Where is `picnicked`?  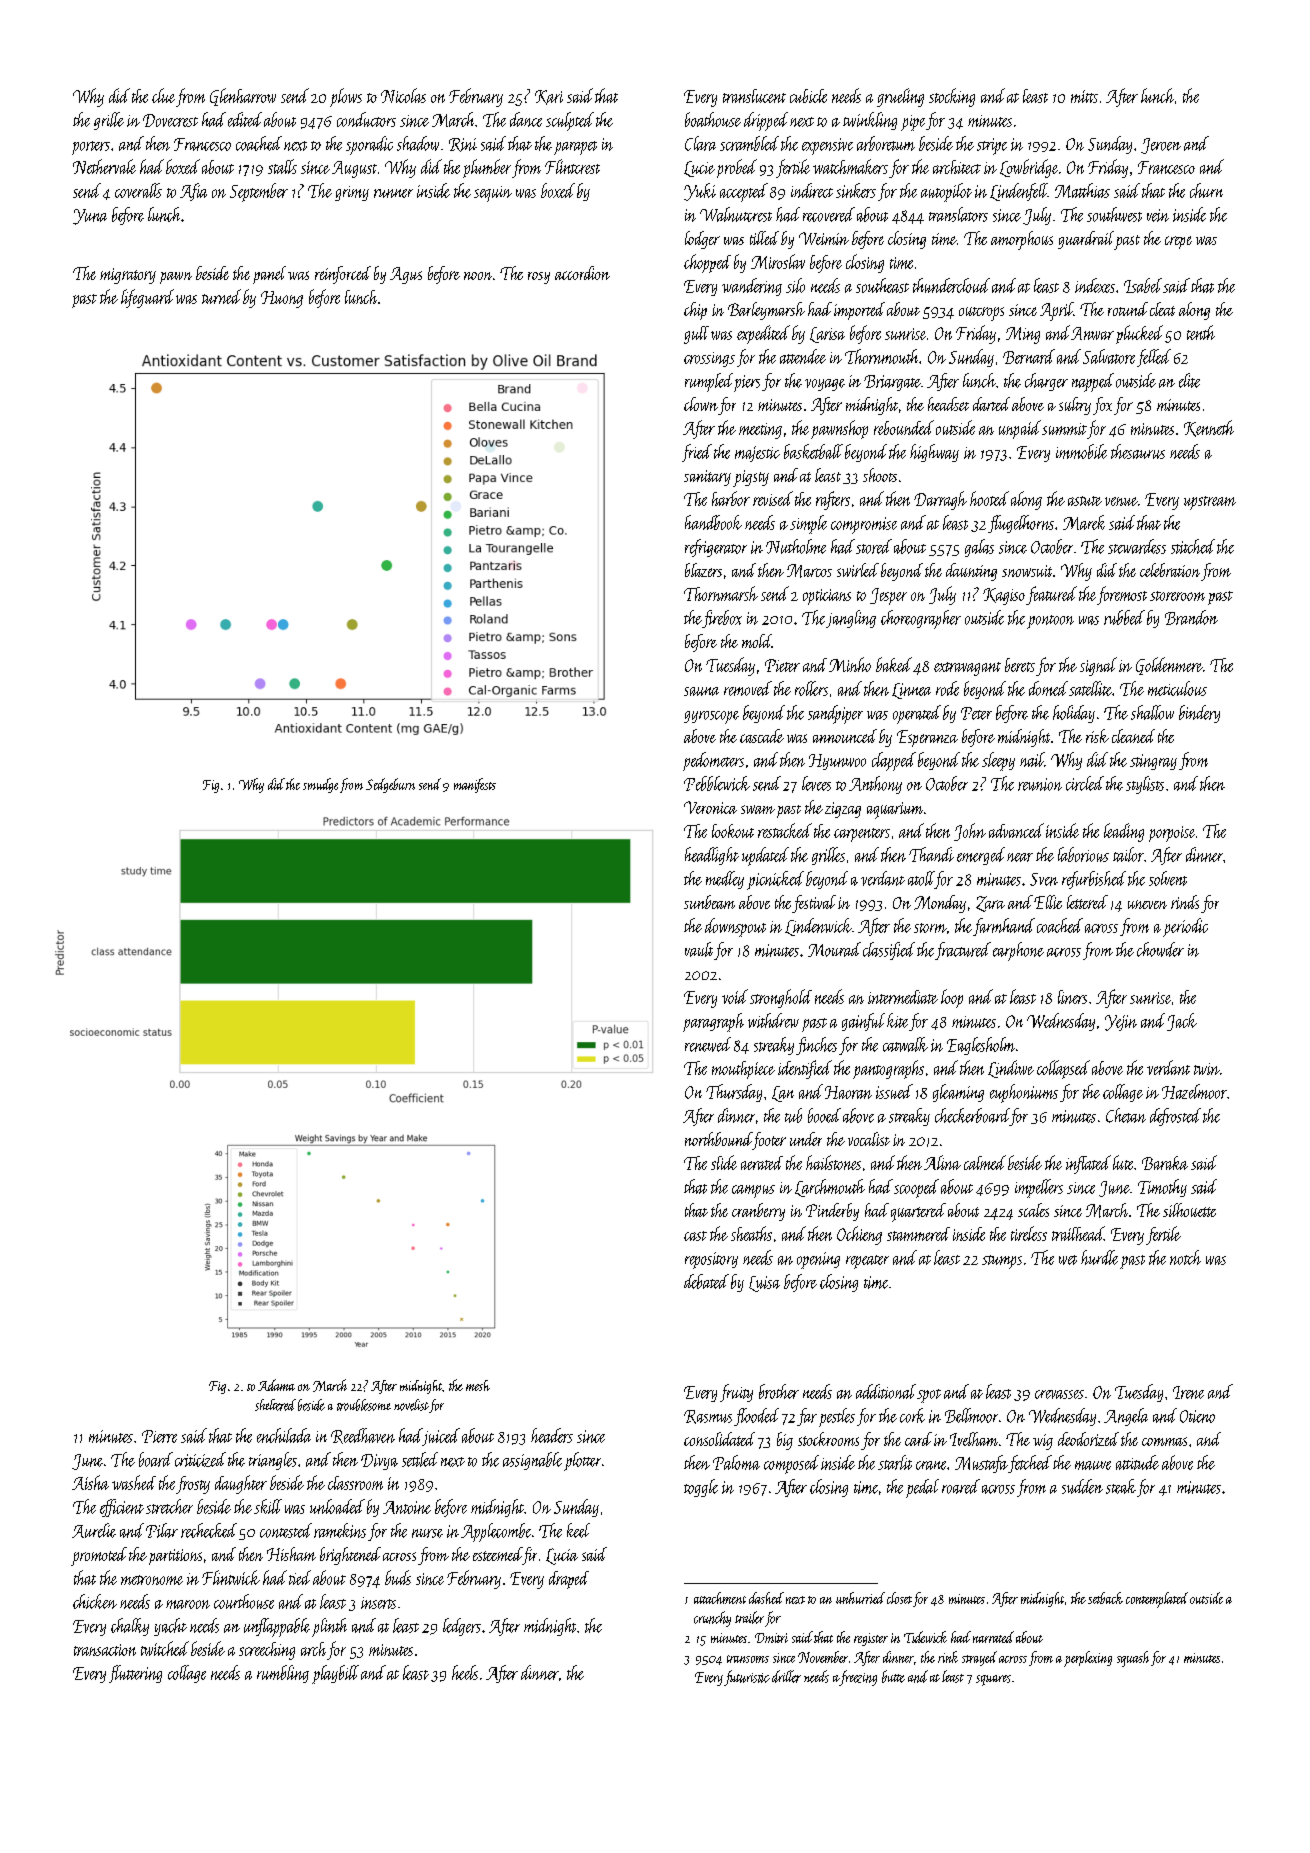
picnicked is located at coordinates (775, 880).
